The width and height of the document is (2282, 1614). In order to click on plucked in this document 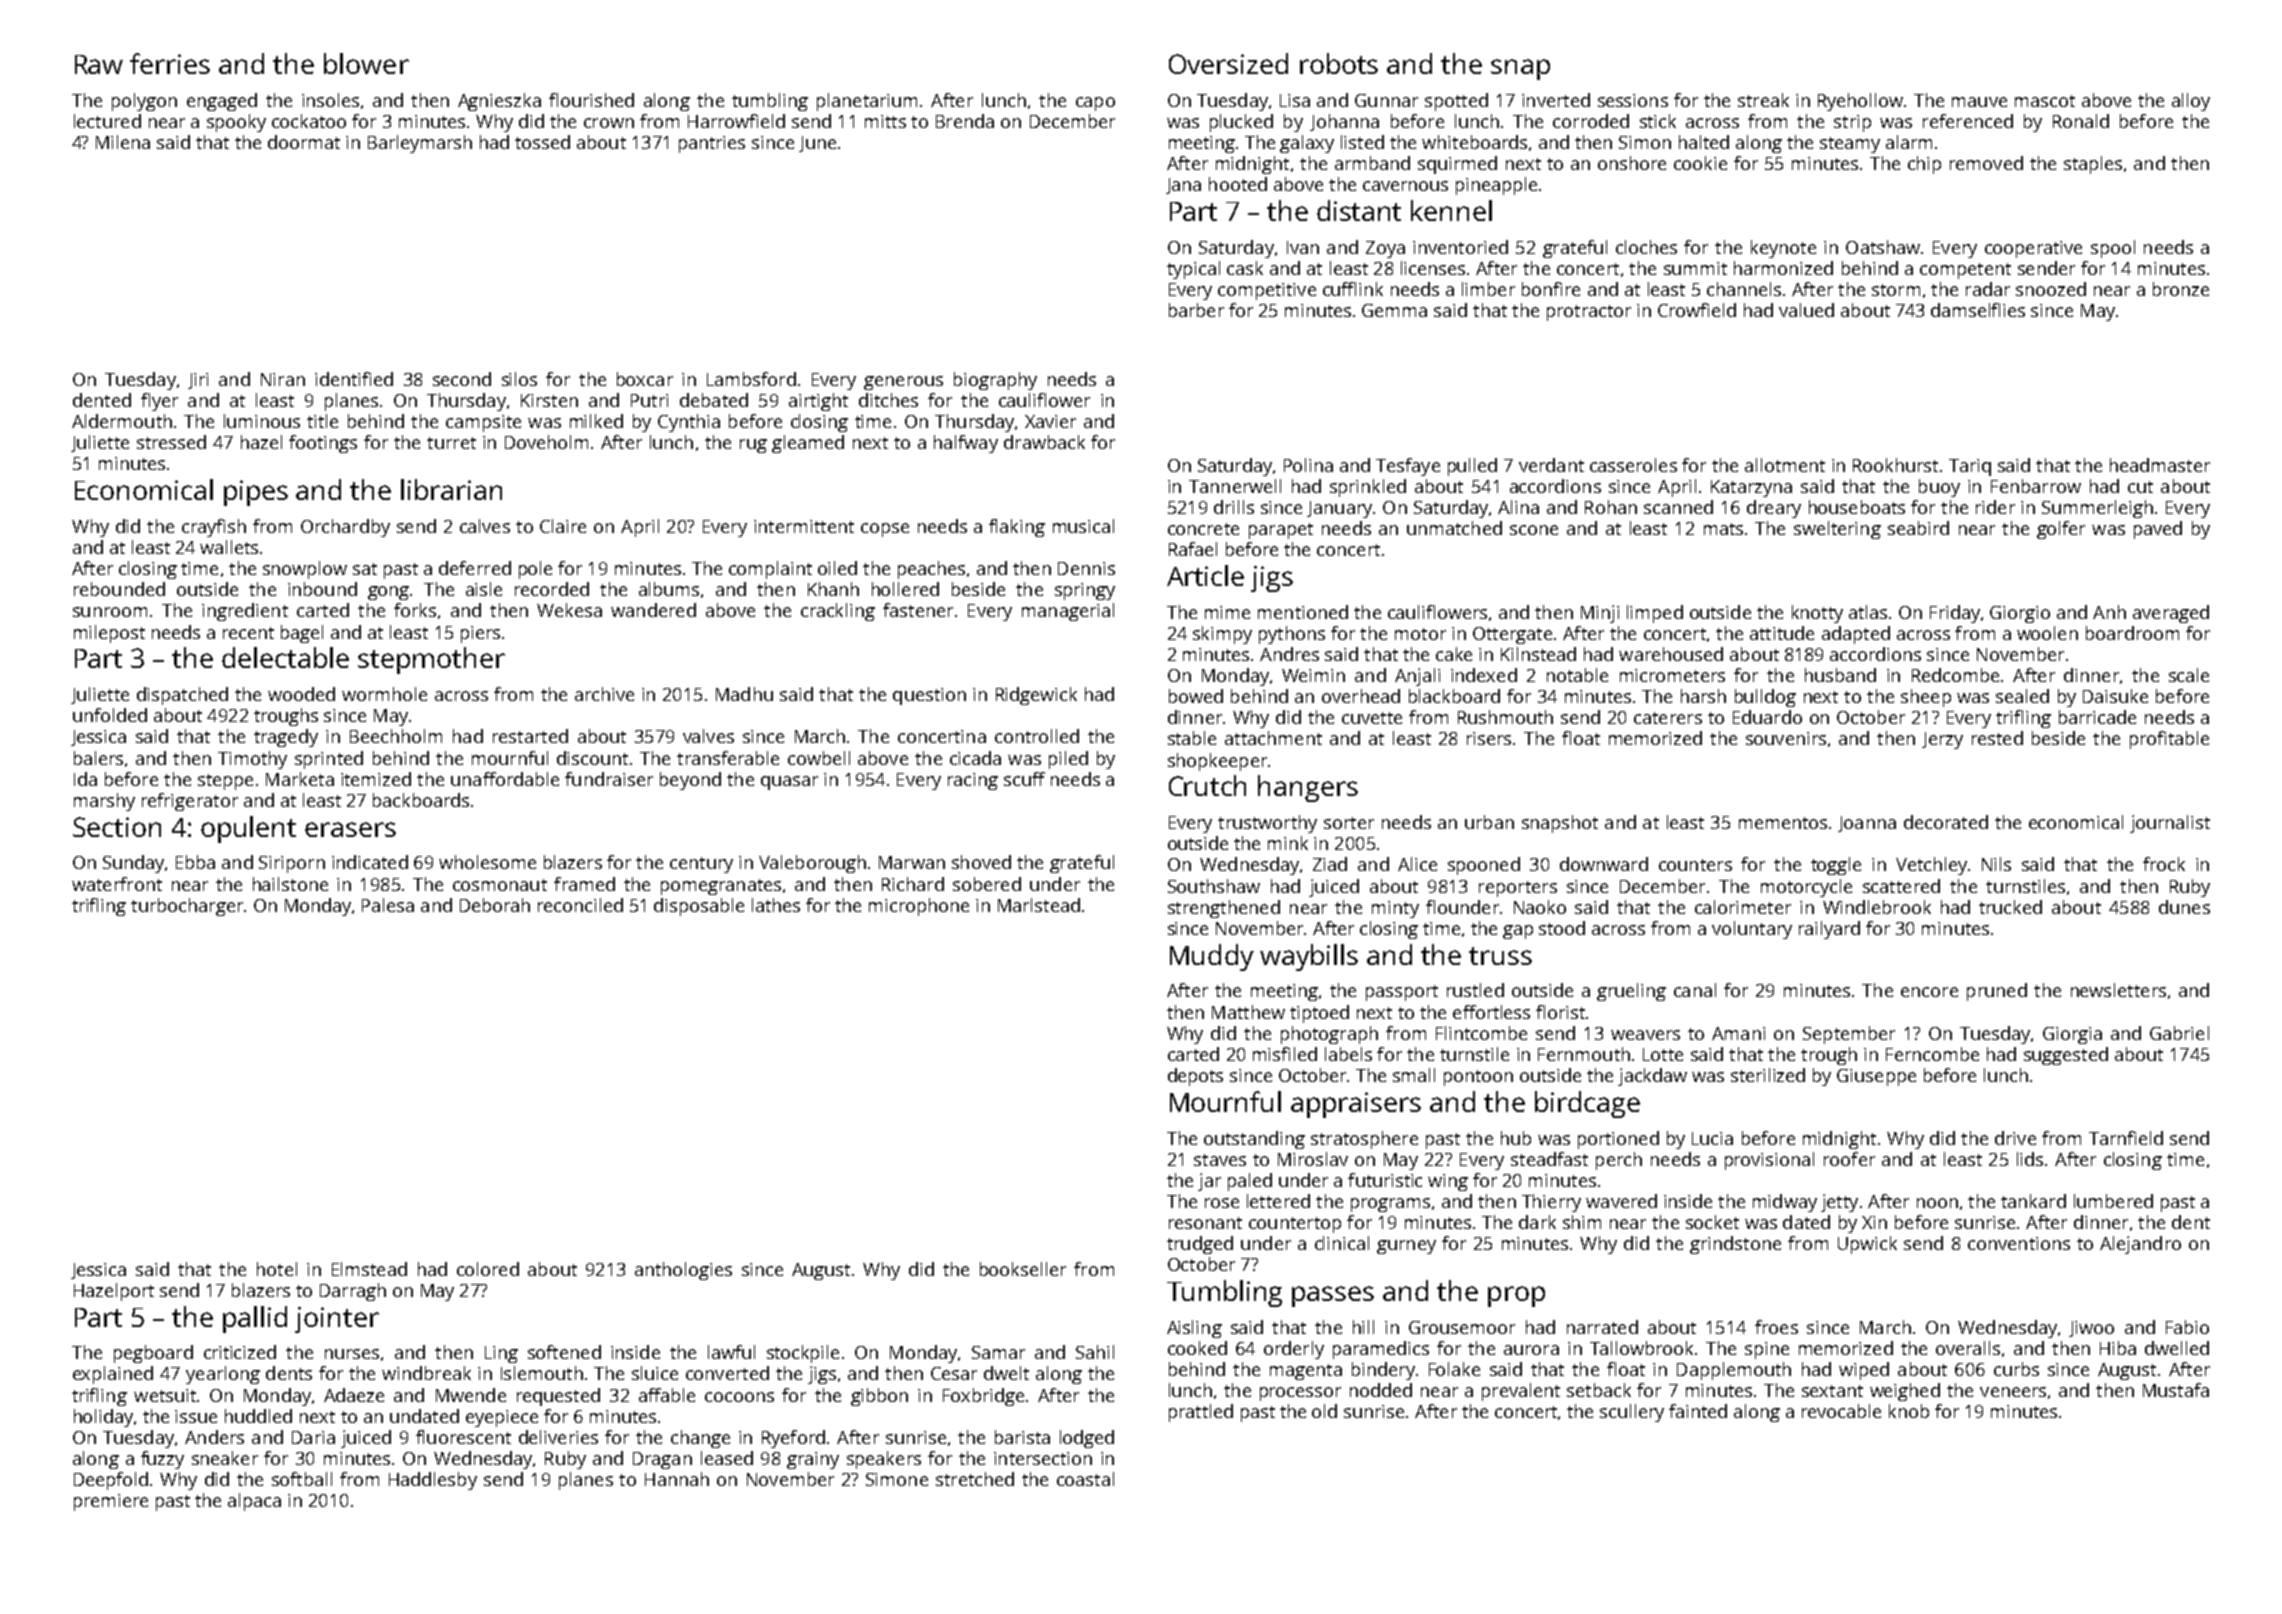, I will do `click(1241, 123)`.
